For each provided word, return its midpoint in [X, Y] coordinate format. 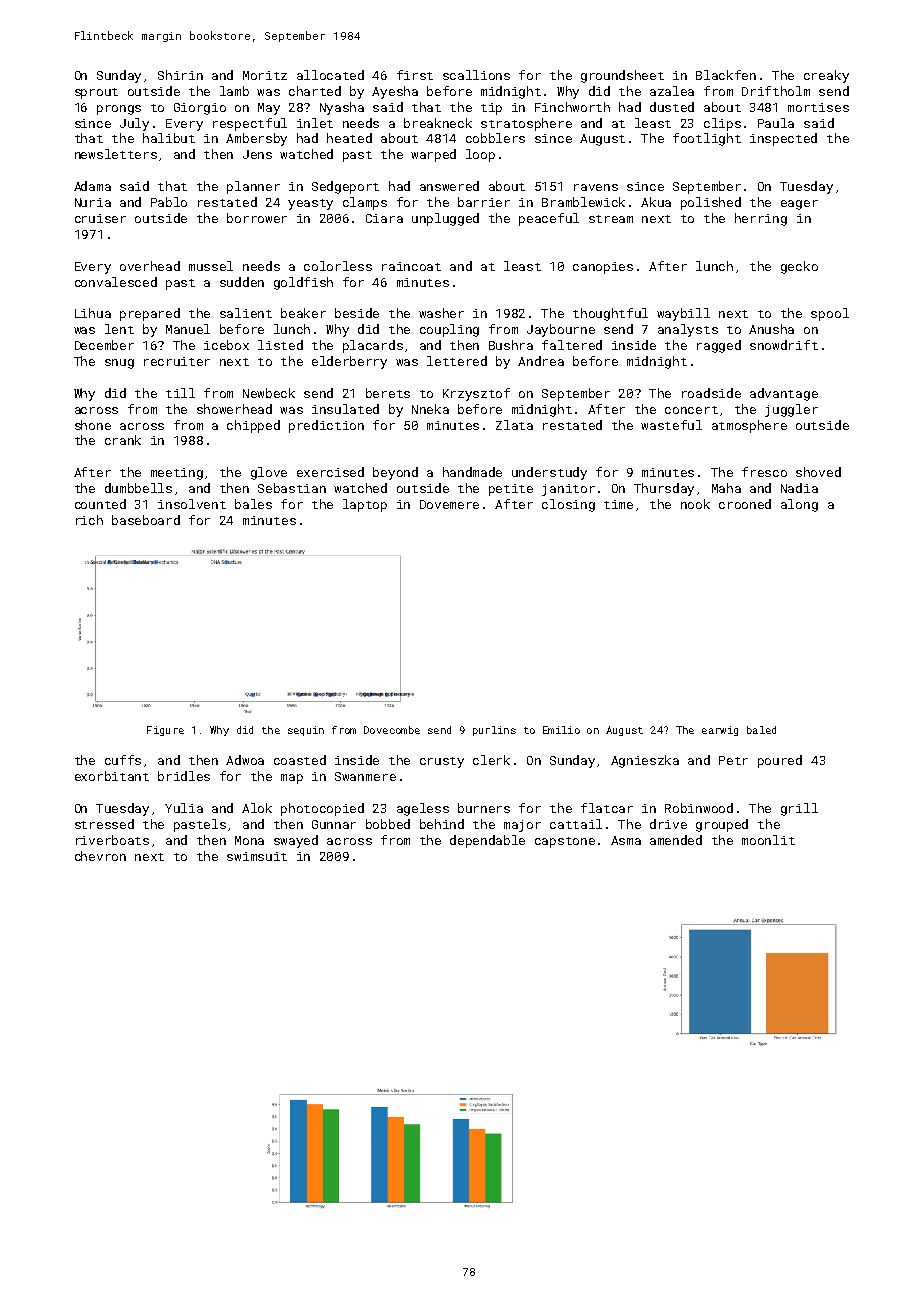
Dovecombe [392, 730]
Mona [249, 840]
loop [480, 155]
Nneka [430, 409]
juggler [791, 410]
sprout [96, 93]
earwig [720, 731]
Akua [656, 202]
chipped [253, 426]
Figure [165, 731]
